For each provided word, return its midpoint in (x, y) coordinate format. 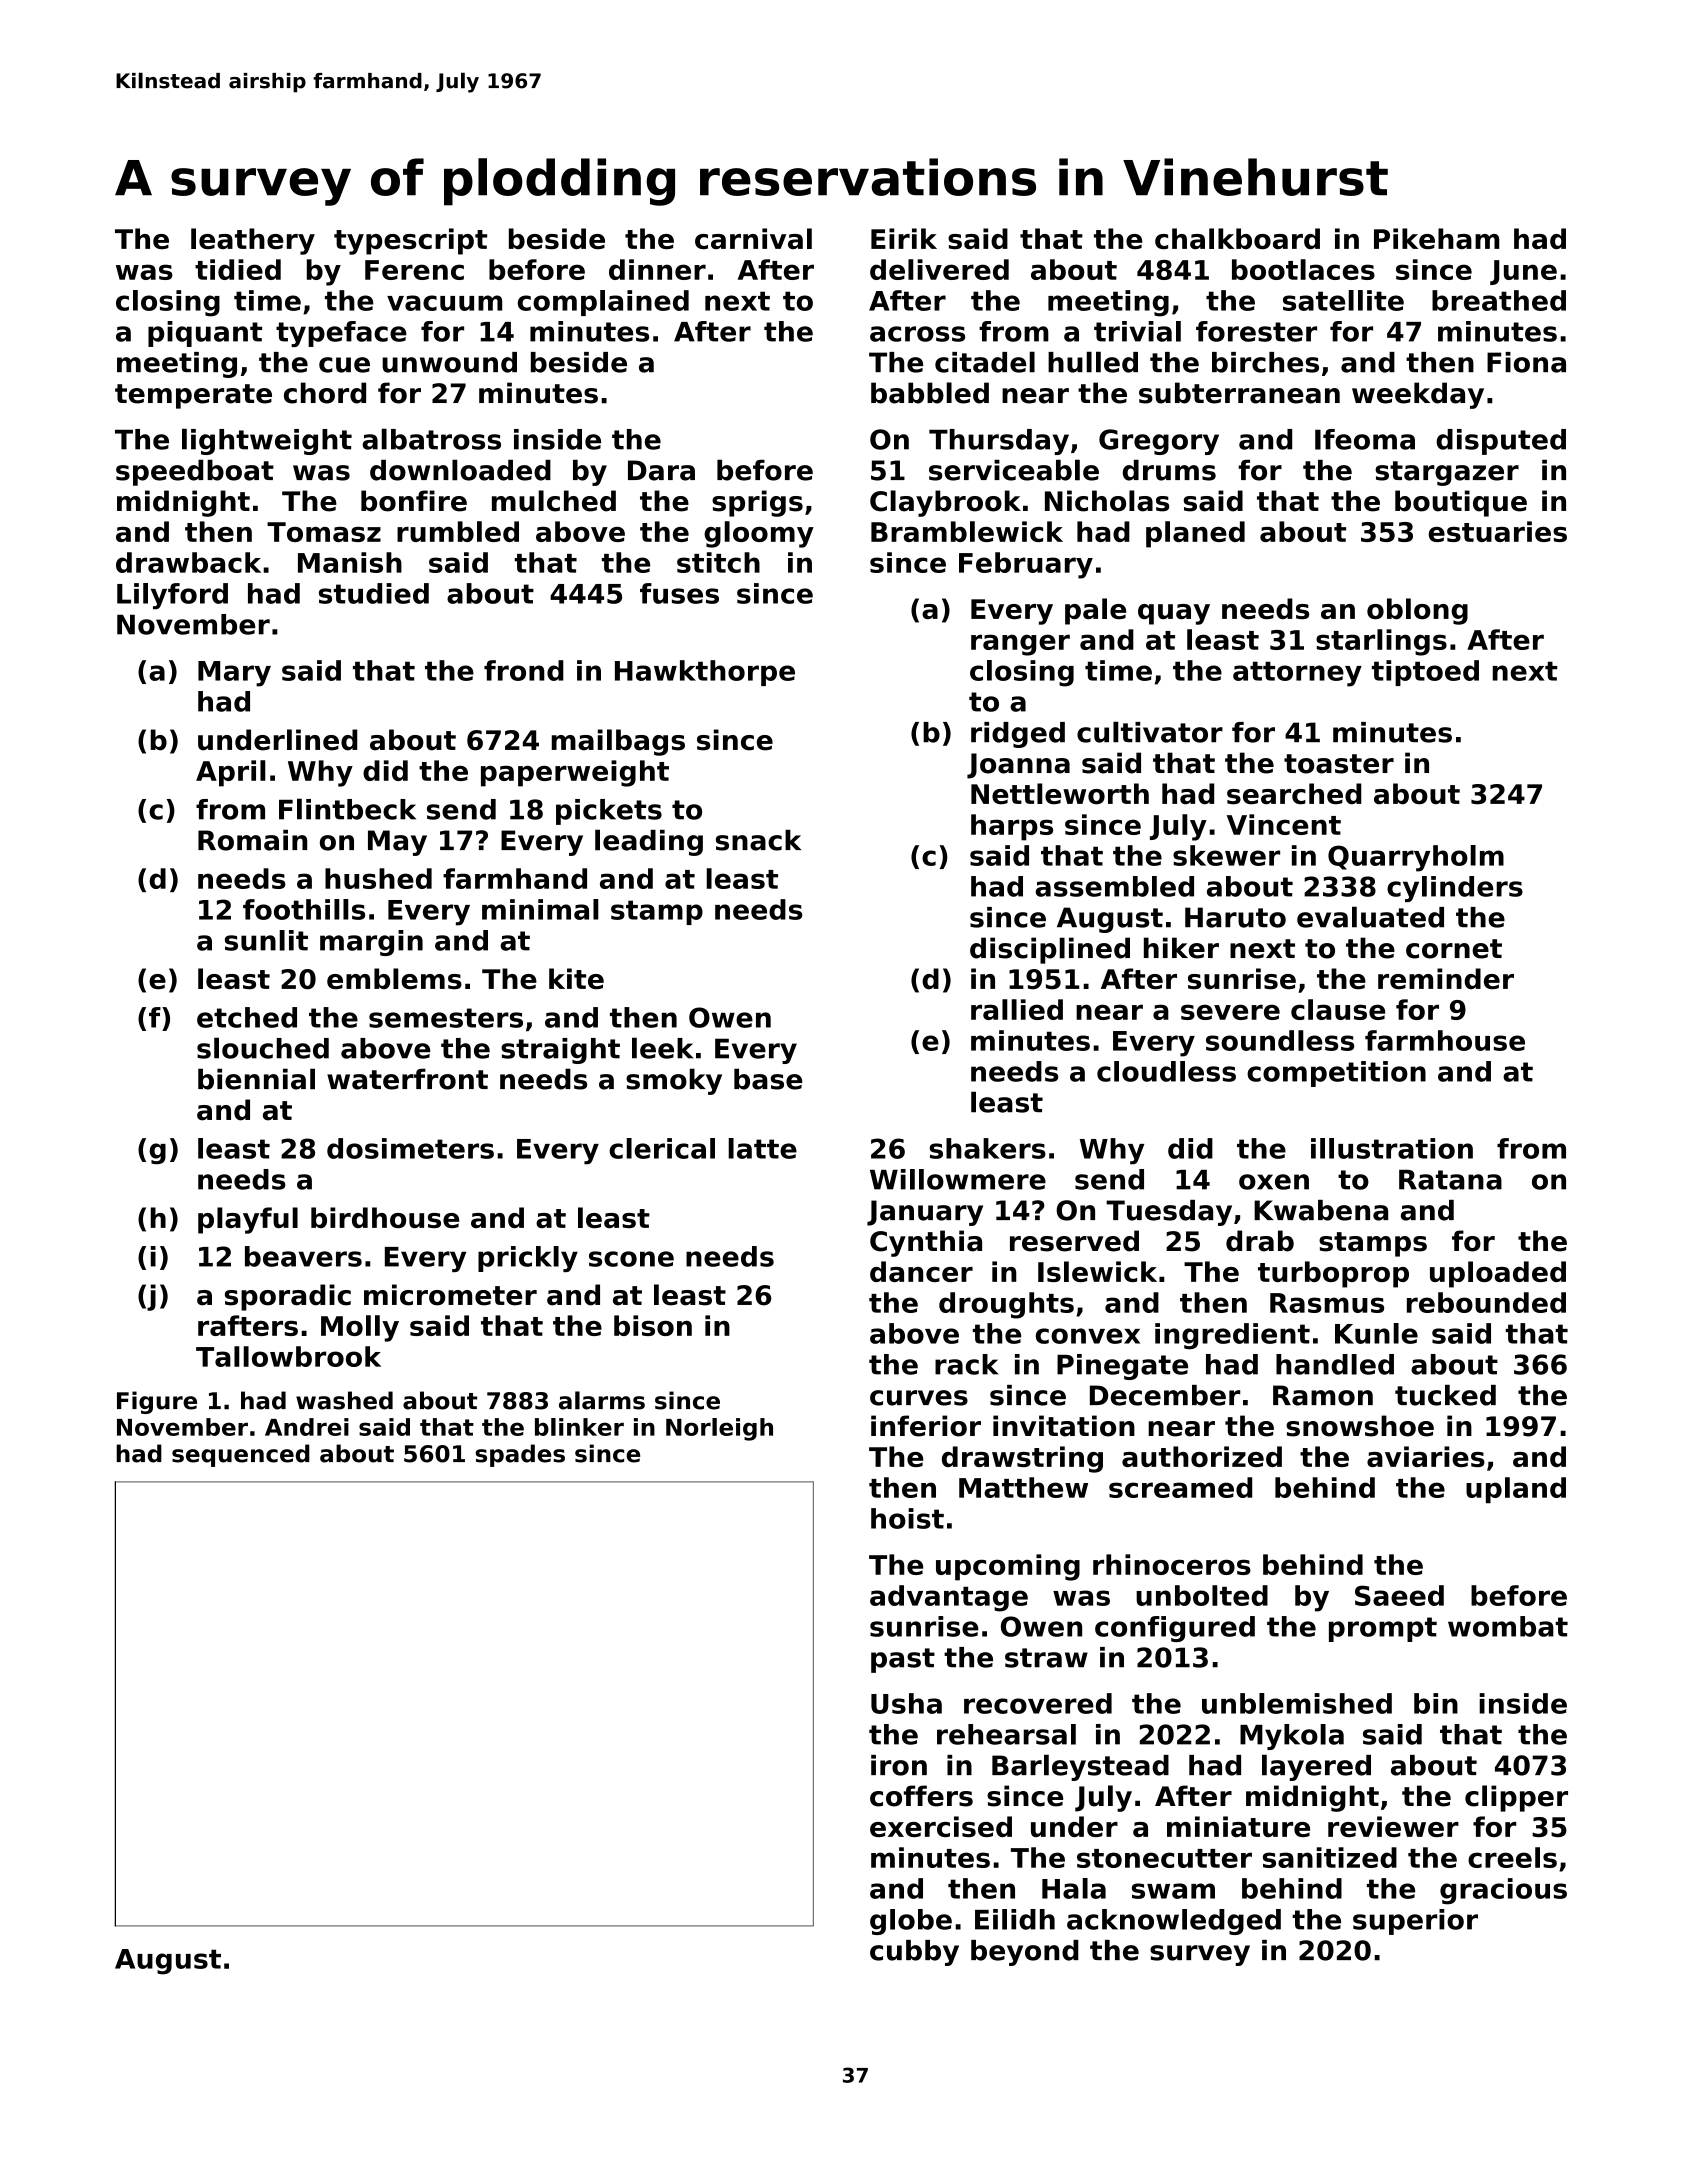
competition (1336, 1074)
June (1523, 272)
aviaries (1426, 1456)
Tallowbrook (288, 1356)
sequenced (241, 1455)
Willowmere (958, 1179)
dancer (921, 1271)
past (903, 1660)
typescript (410, 241)
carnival (753, 238)
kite (576, 979)
